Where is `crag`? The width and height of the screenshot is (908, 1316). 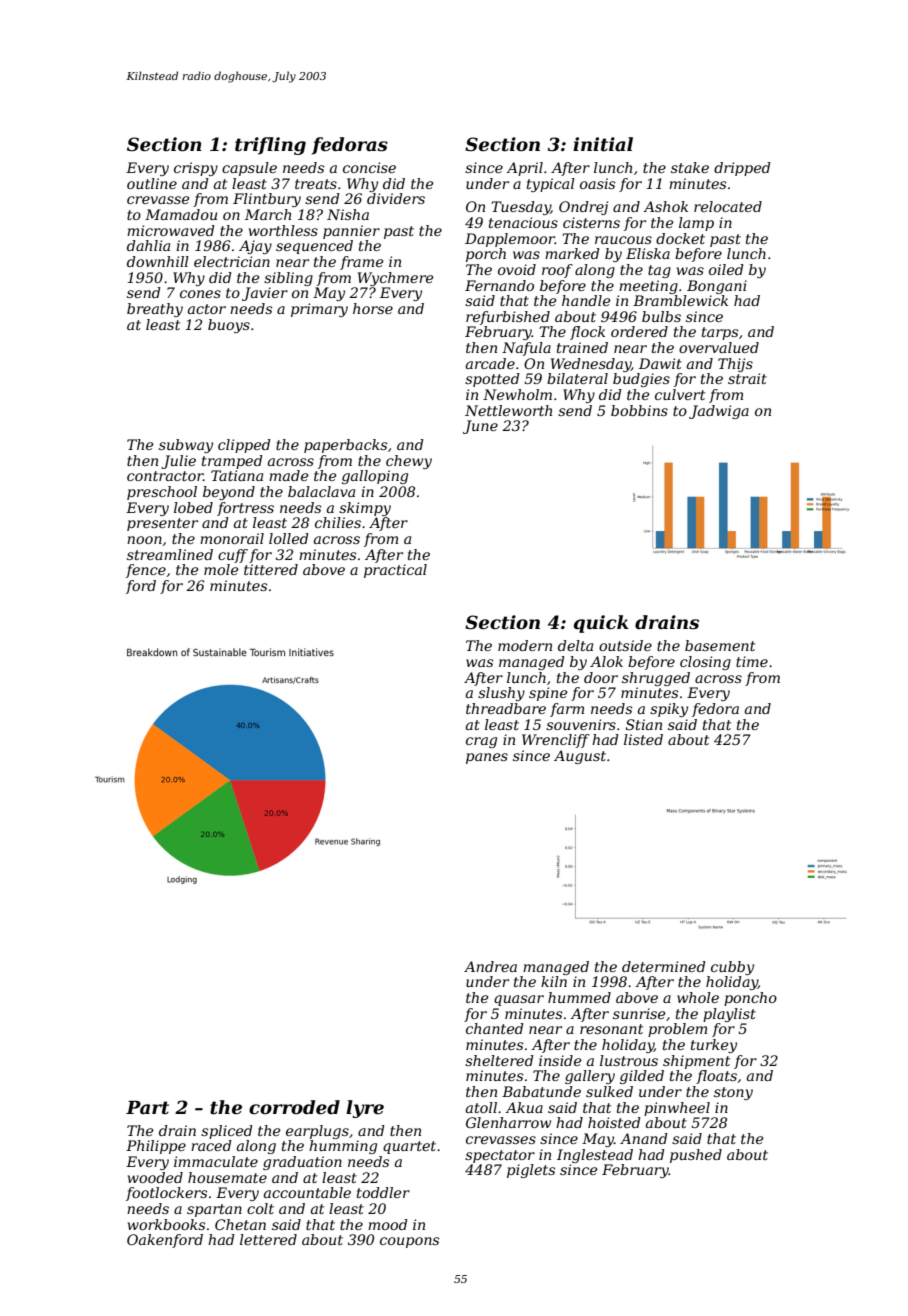
crag is located at coordinates (481, 742).
